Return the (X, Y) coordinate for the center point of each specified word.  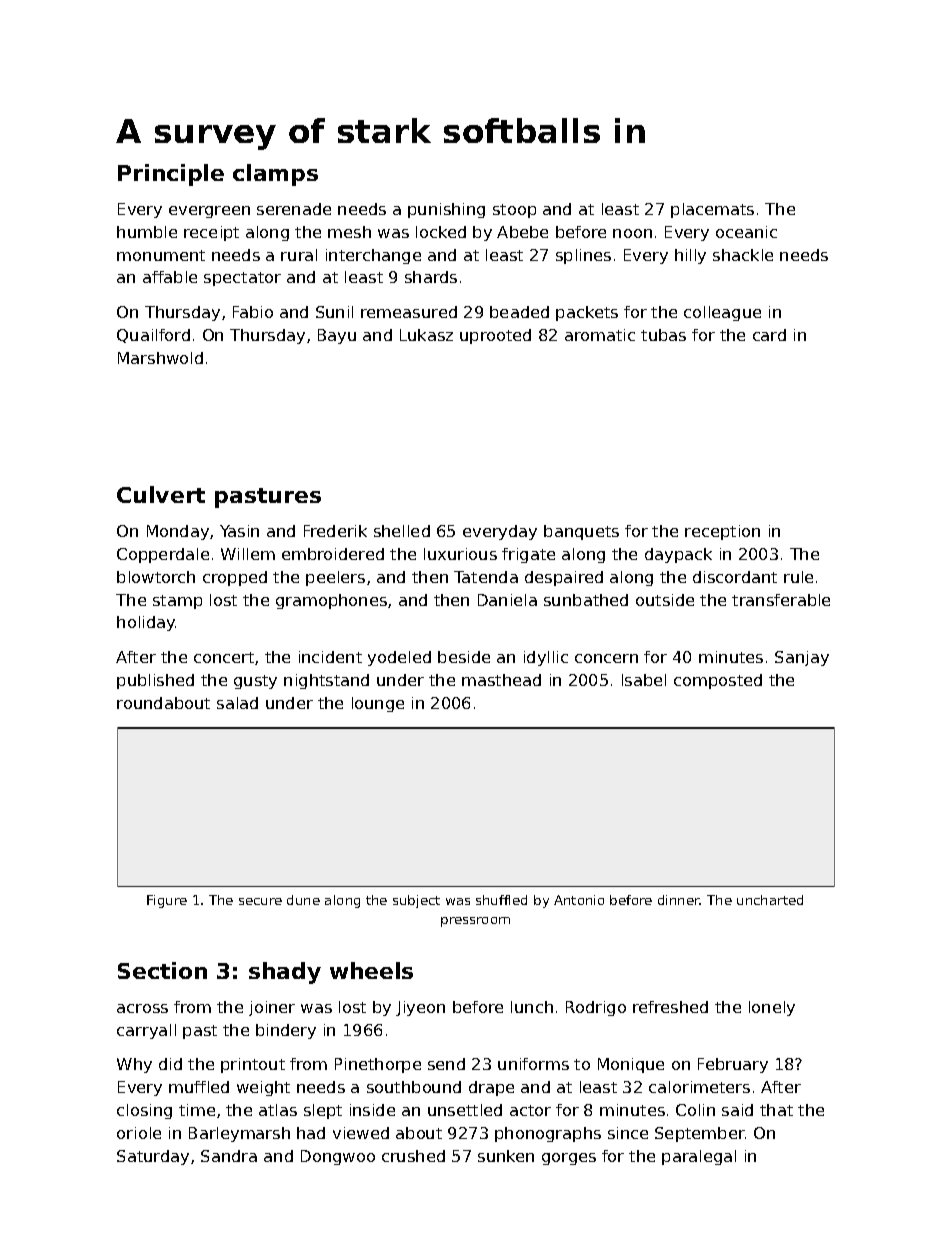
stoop (514, 211)
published (155, 681)
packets (587, 313)
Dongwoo (338, 1157)
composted (718, 681)
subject (416, 901)
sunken (506, 1156)
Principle (171, 175)
